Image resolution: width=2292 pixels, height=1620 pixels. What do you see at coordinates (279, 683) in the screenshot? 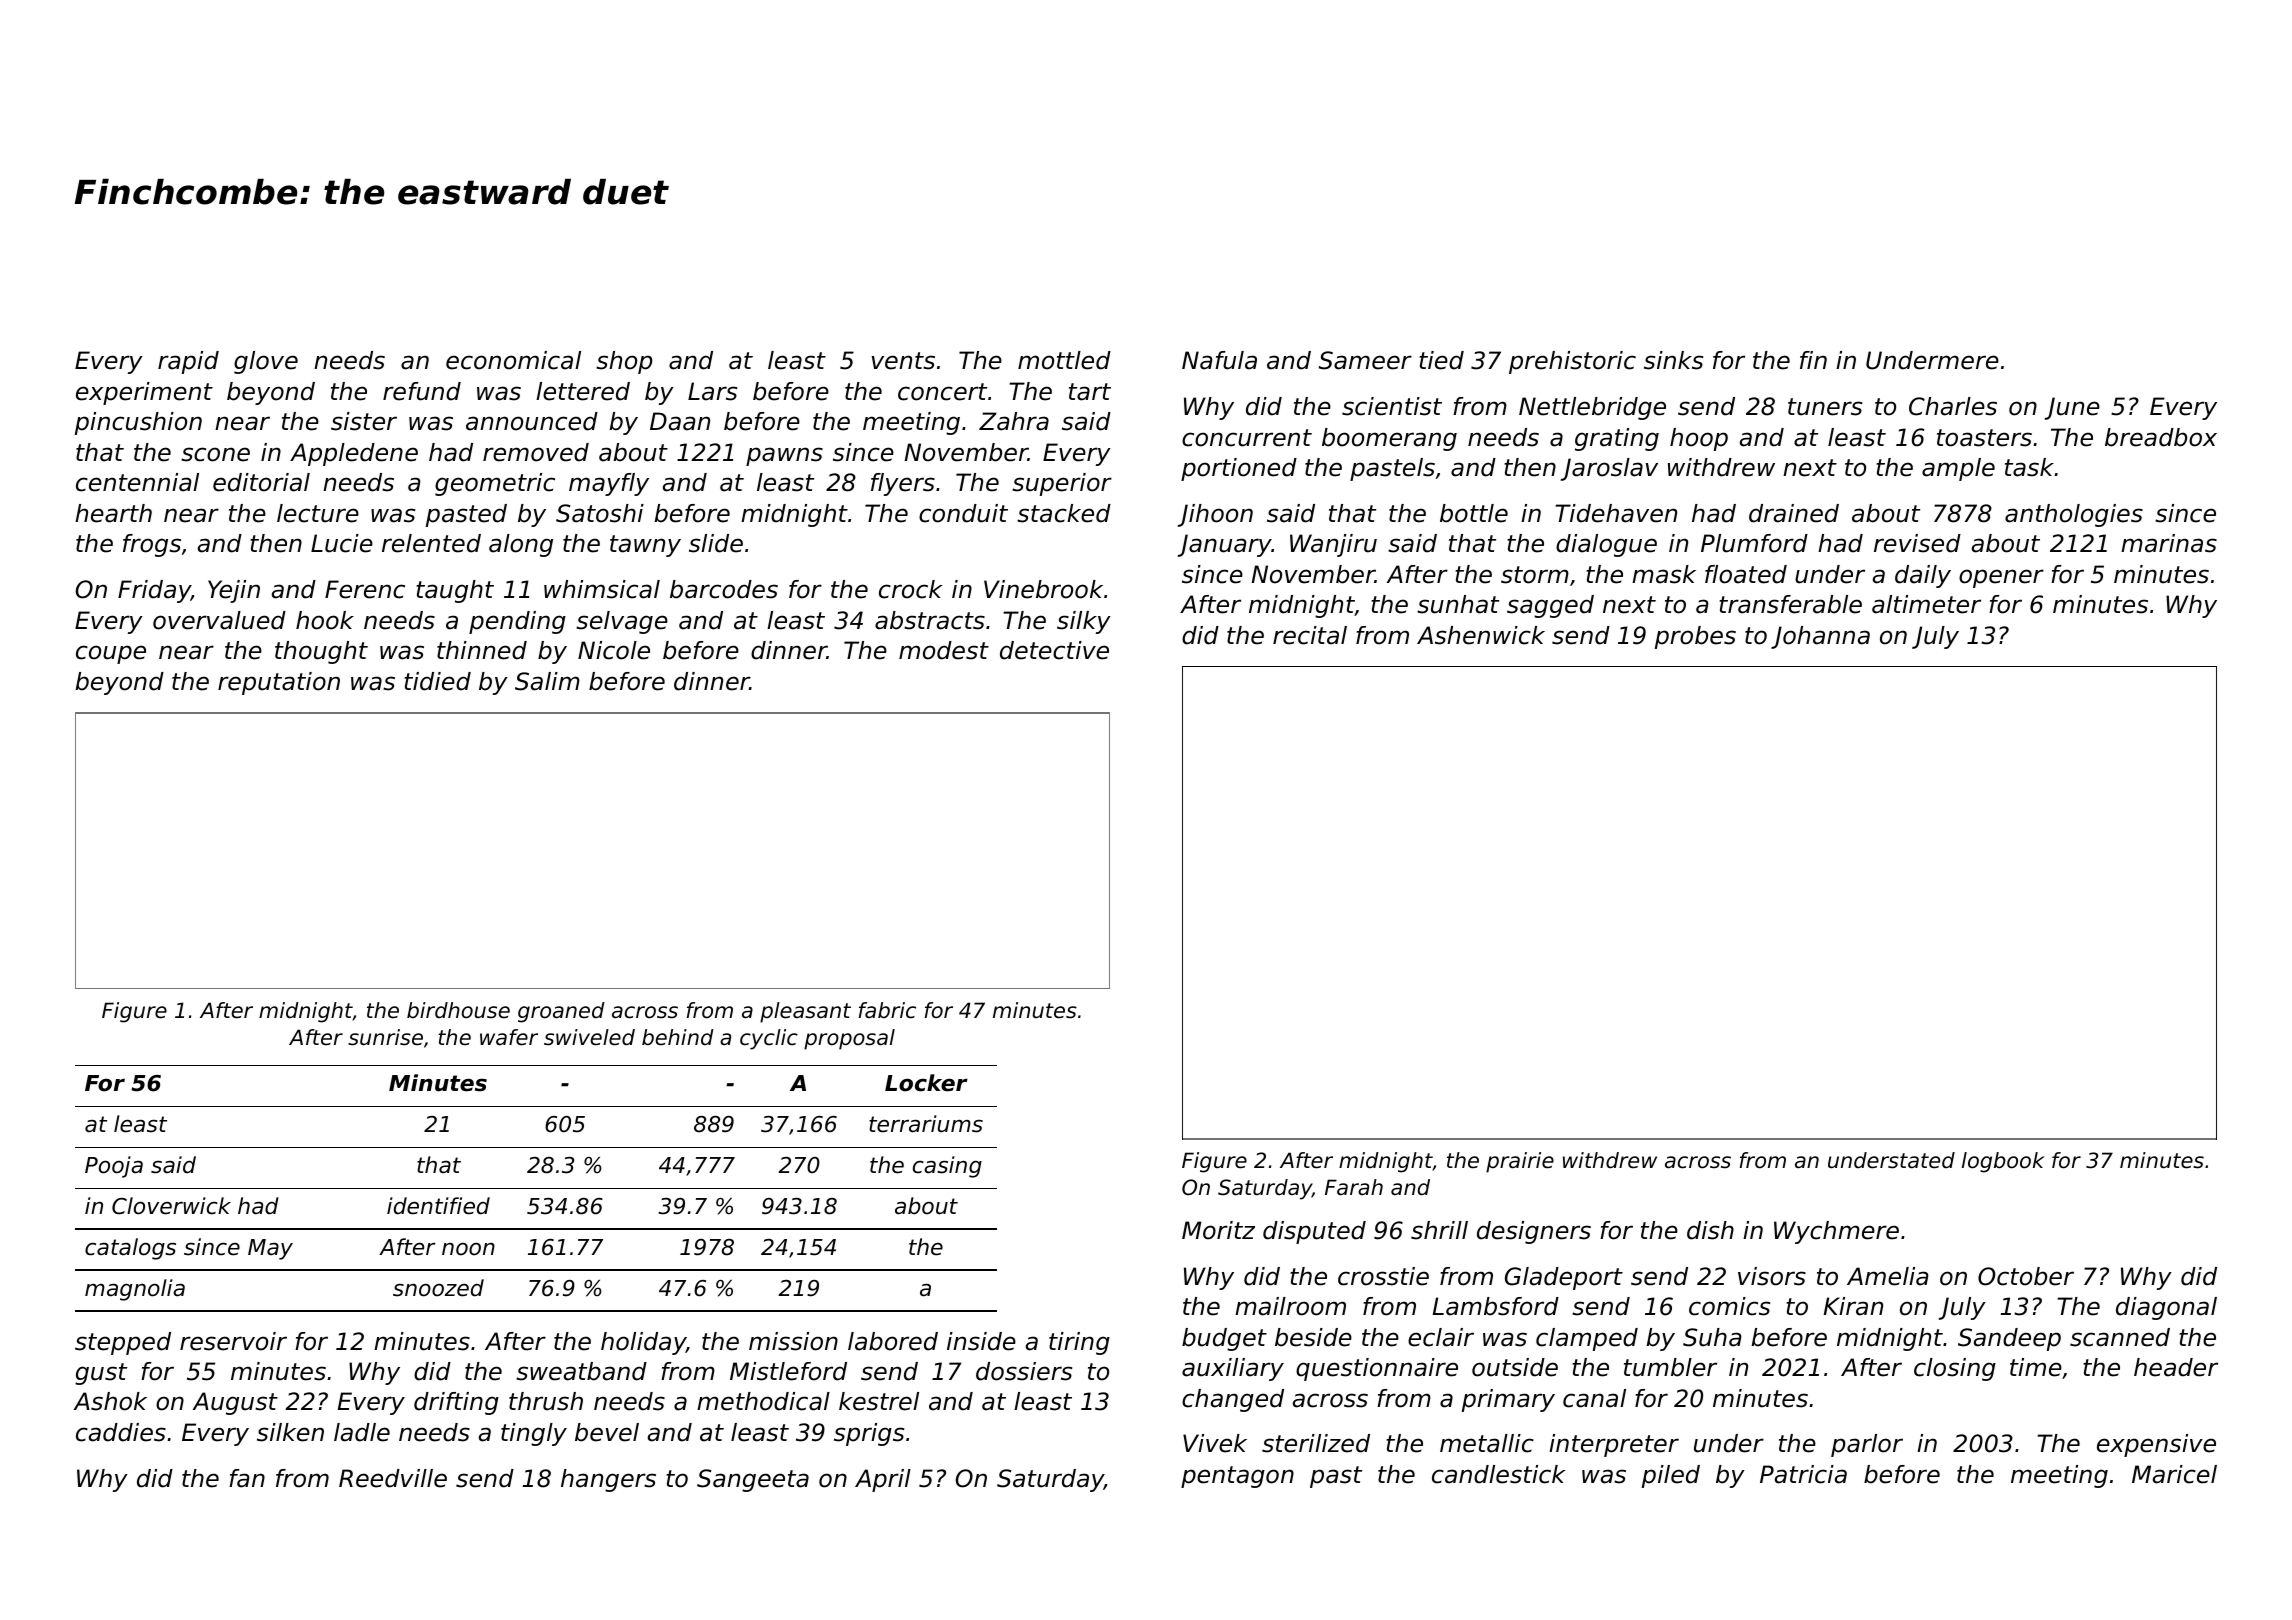
I see `reputation` at bounding box center [279, 683].
